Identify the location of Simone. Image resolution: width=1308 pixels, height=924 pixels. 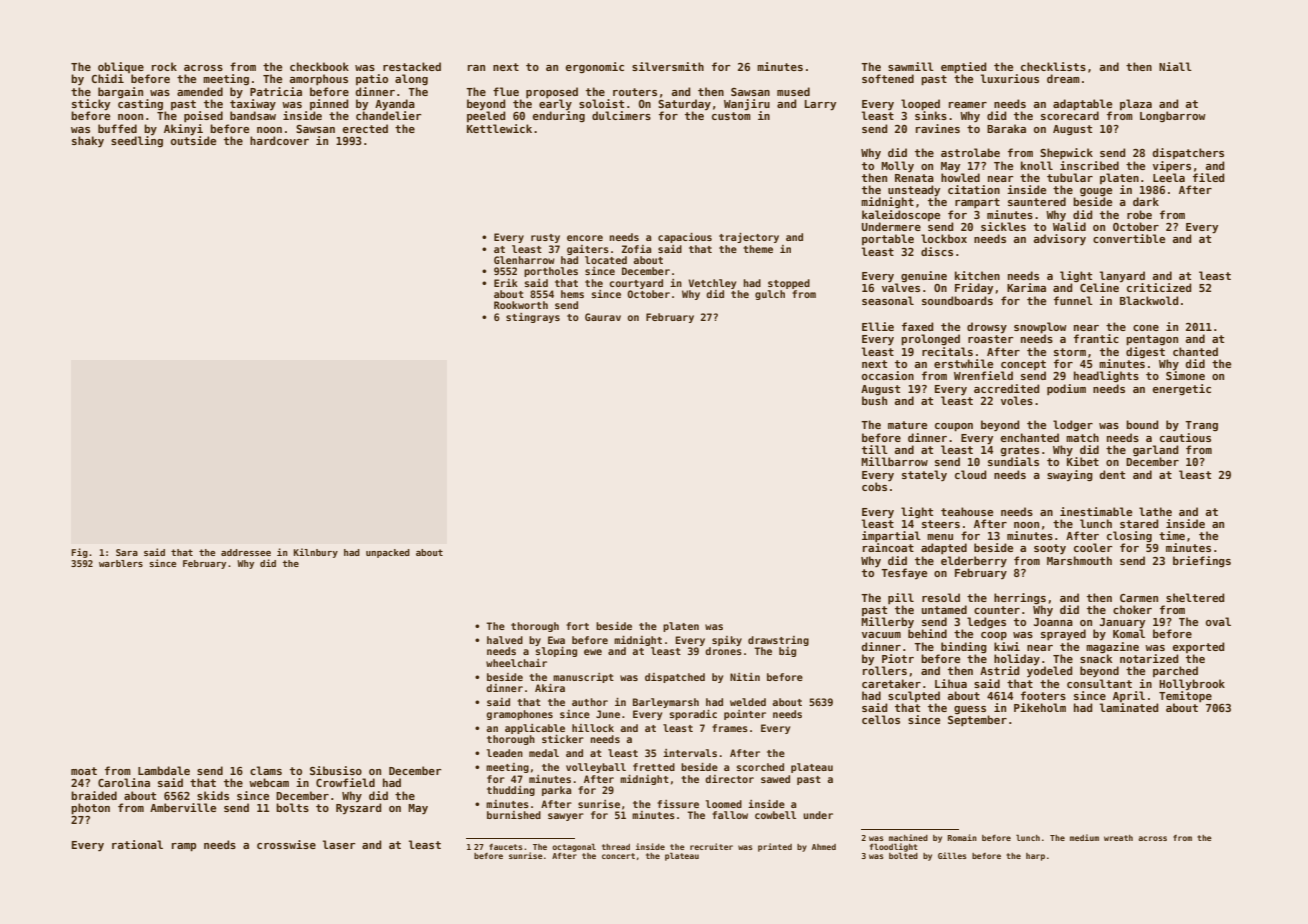
(1185, 375).
